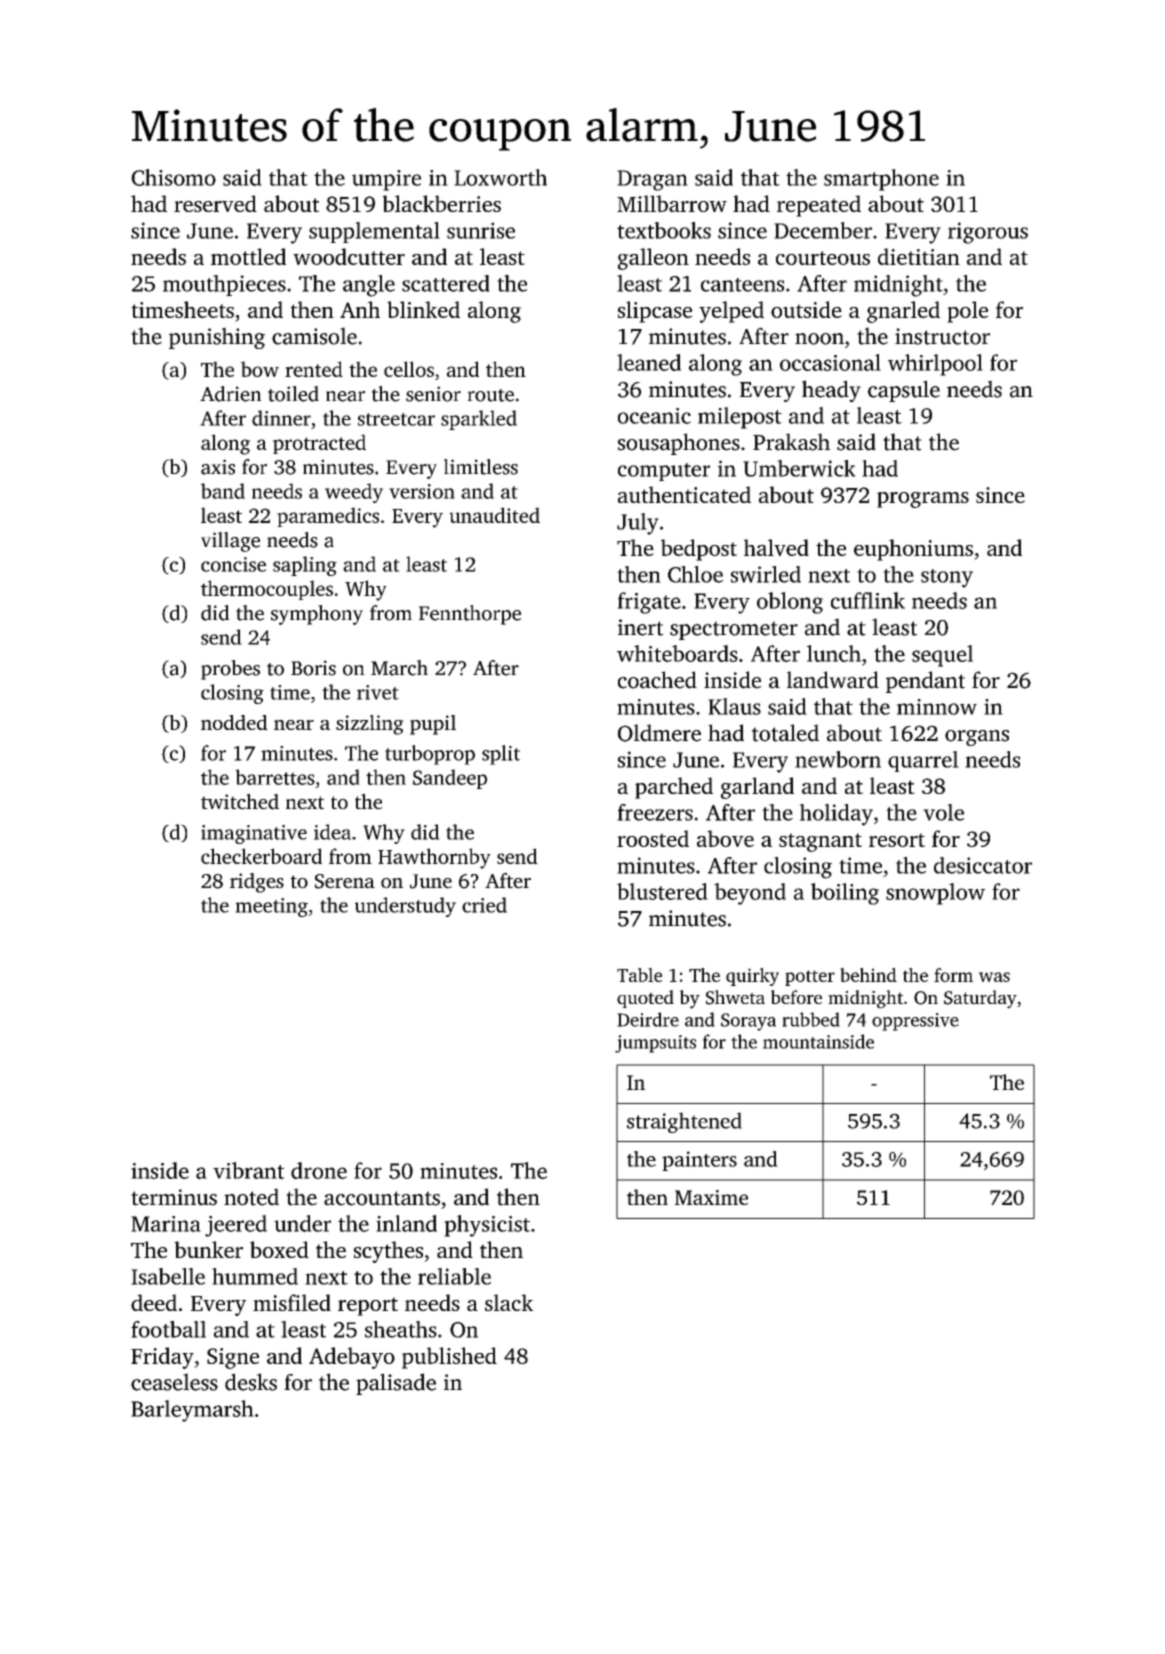 The height and width of the screenshot is (1654, 1165). Describe the element at coordinates (481, 230) in the screenshot. I see `sunrise` at that location.
